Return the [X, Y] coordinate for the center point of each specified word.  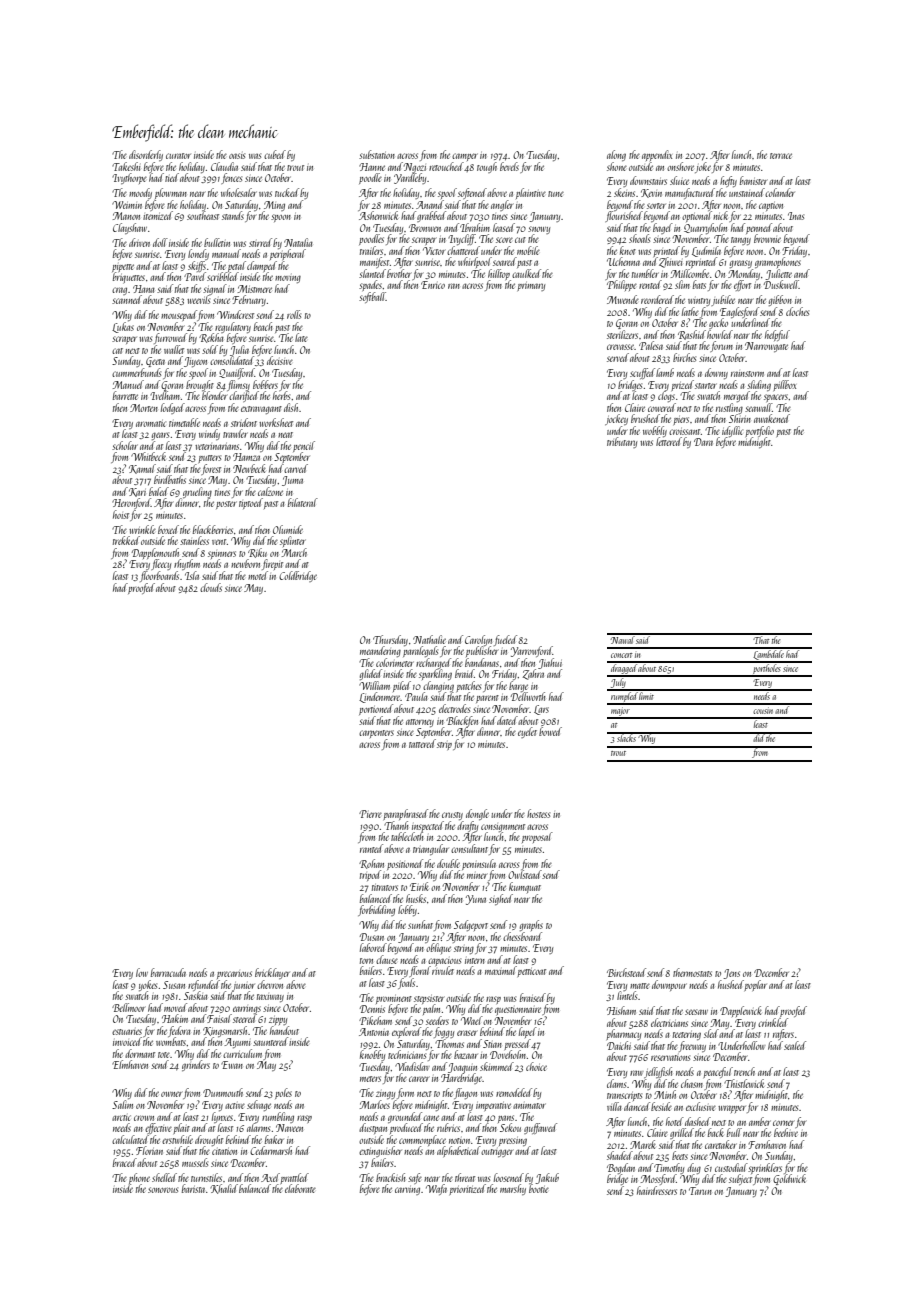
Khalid [224, 1189]
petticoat [531, 973]
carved [296, 468]
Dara [703, 442]
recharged [433, 663]
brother [399, 273]
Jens [731, 974]
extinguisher [380, 1151]
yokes [148, 985]
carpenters [376, 734]
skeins [624, 192]
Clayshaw [130, 228]
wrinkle [142, 529]
